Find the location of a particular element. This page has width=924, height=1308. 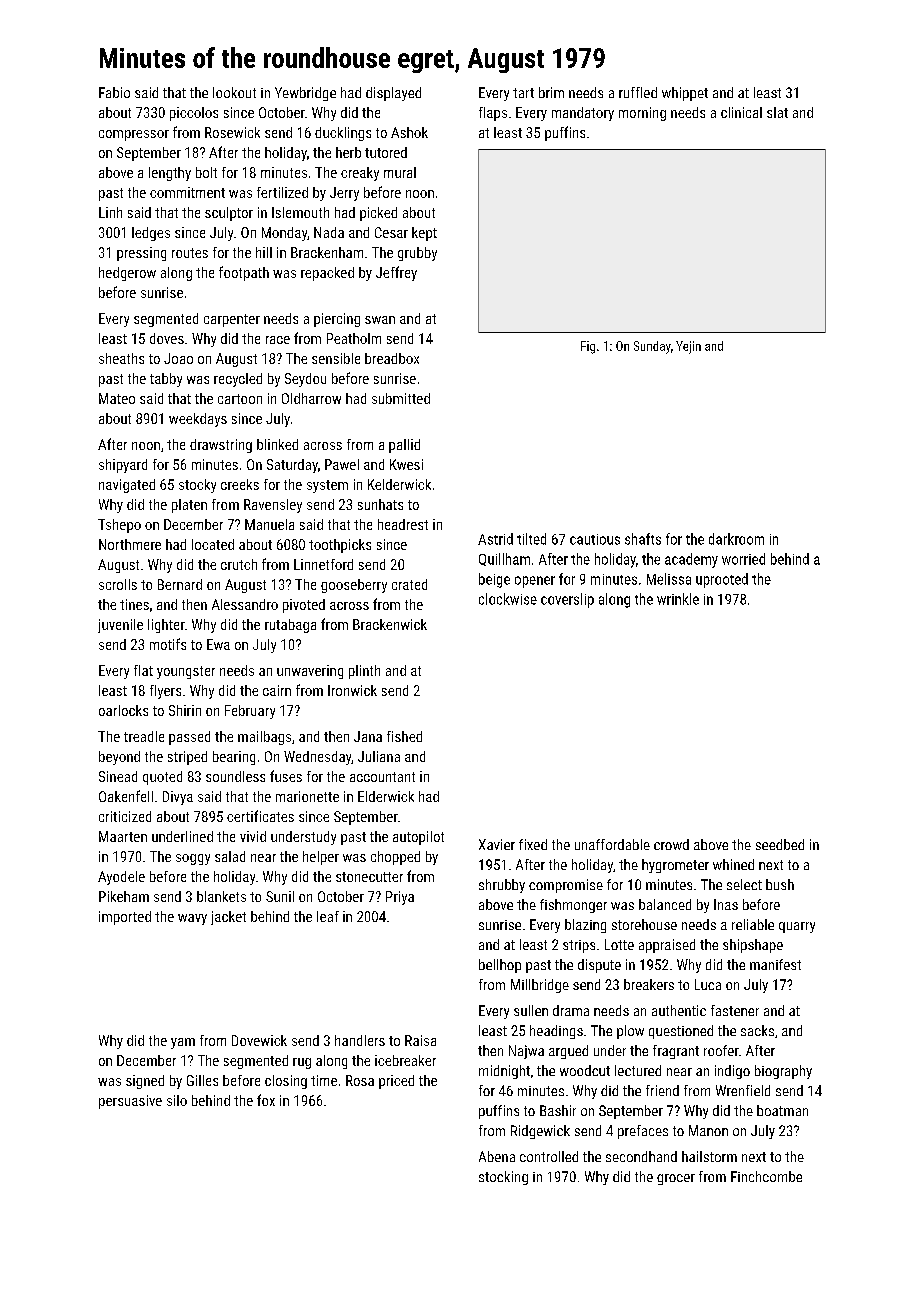

Yejin is located at coordinates (688, 347).
